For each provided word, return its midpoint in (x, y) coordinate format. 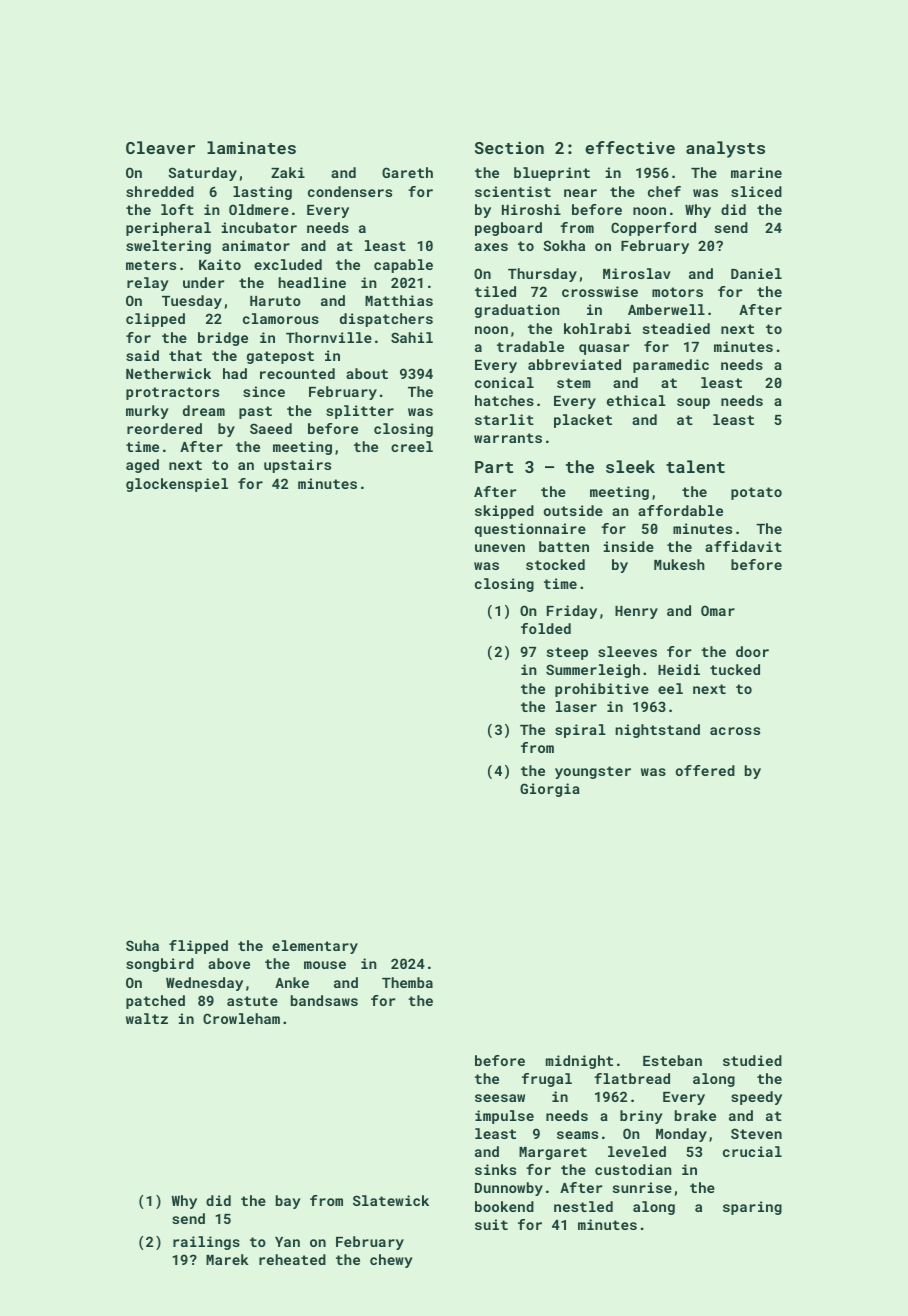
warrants (508, 438)
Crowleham (241, 1018)
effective (630, 147)
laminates (251, 147)
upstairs (297, 466)
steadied (676, 328)
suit (491, 1224)
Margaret (553, 1153)
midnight (579, 1062)
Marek (227, 1259)
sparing (752, 1208)
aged (142, 466)
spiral (580, 731)
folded (546, 628)
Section (509, 147)
